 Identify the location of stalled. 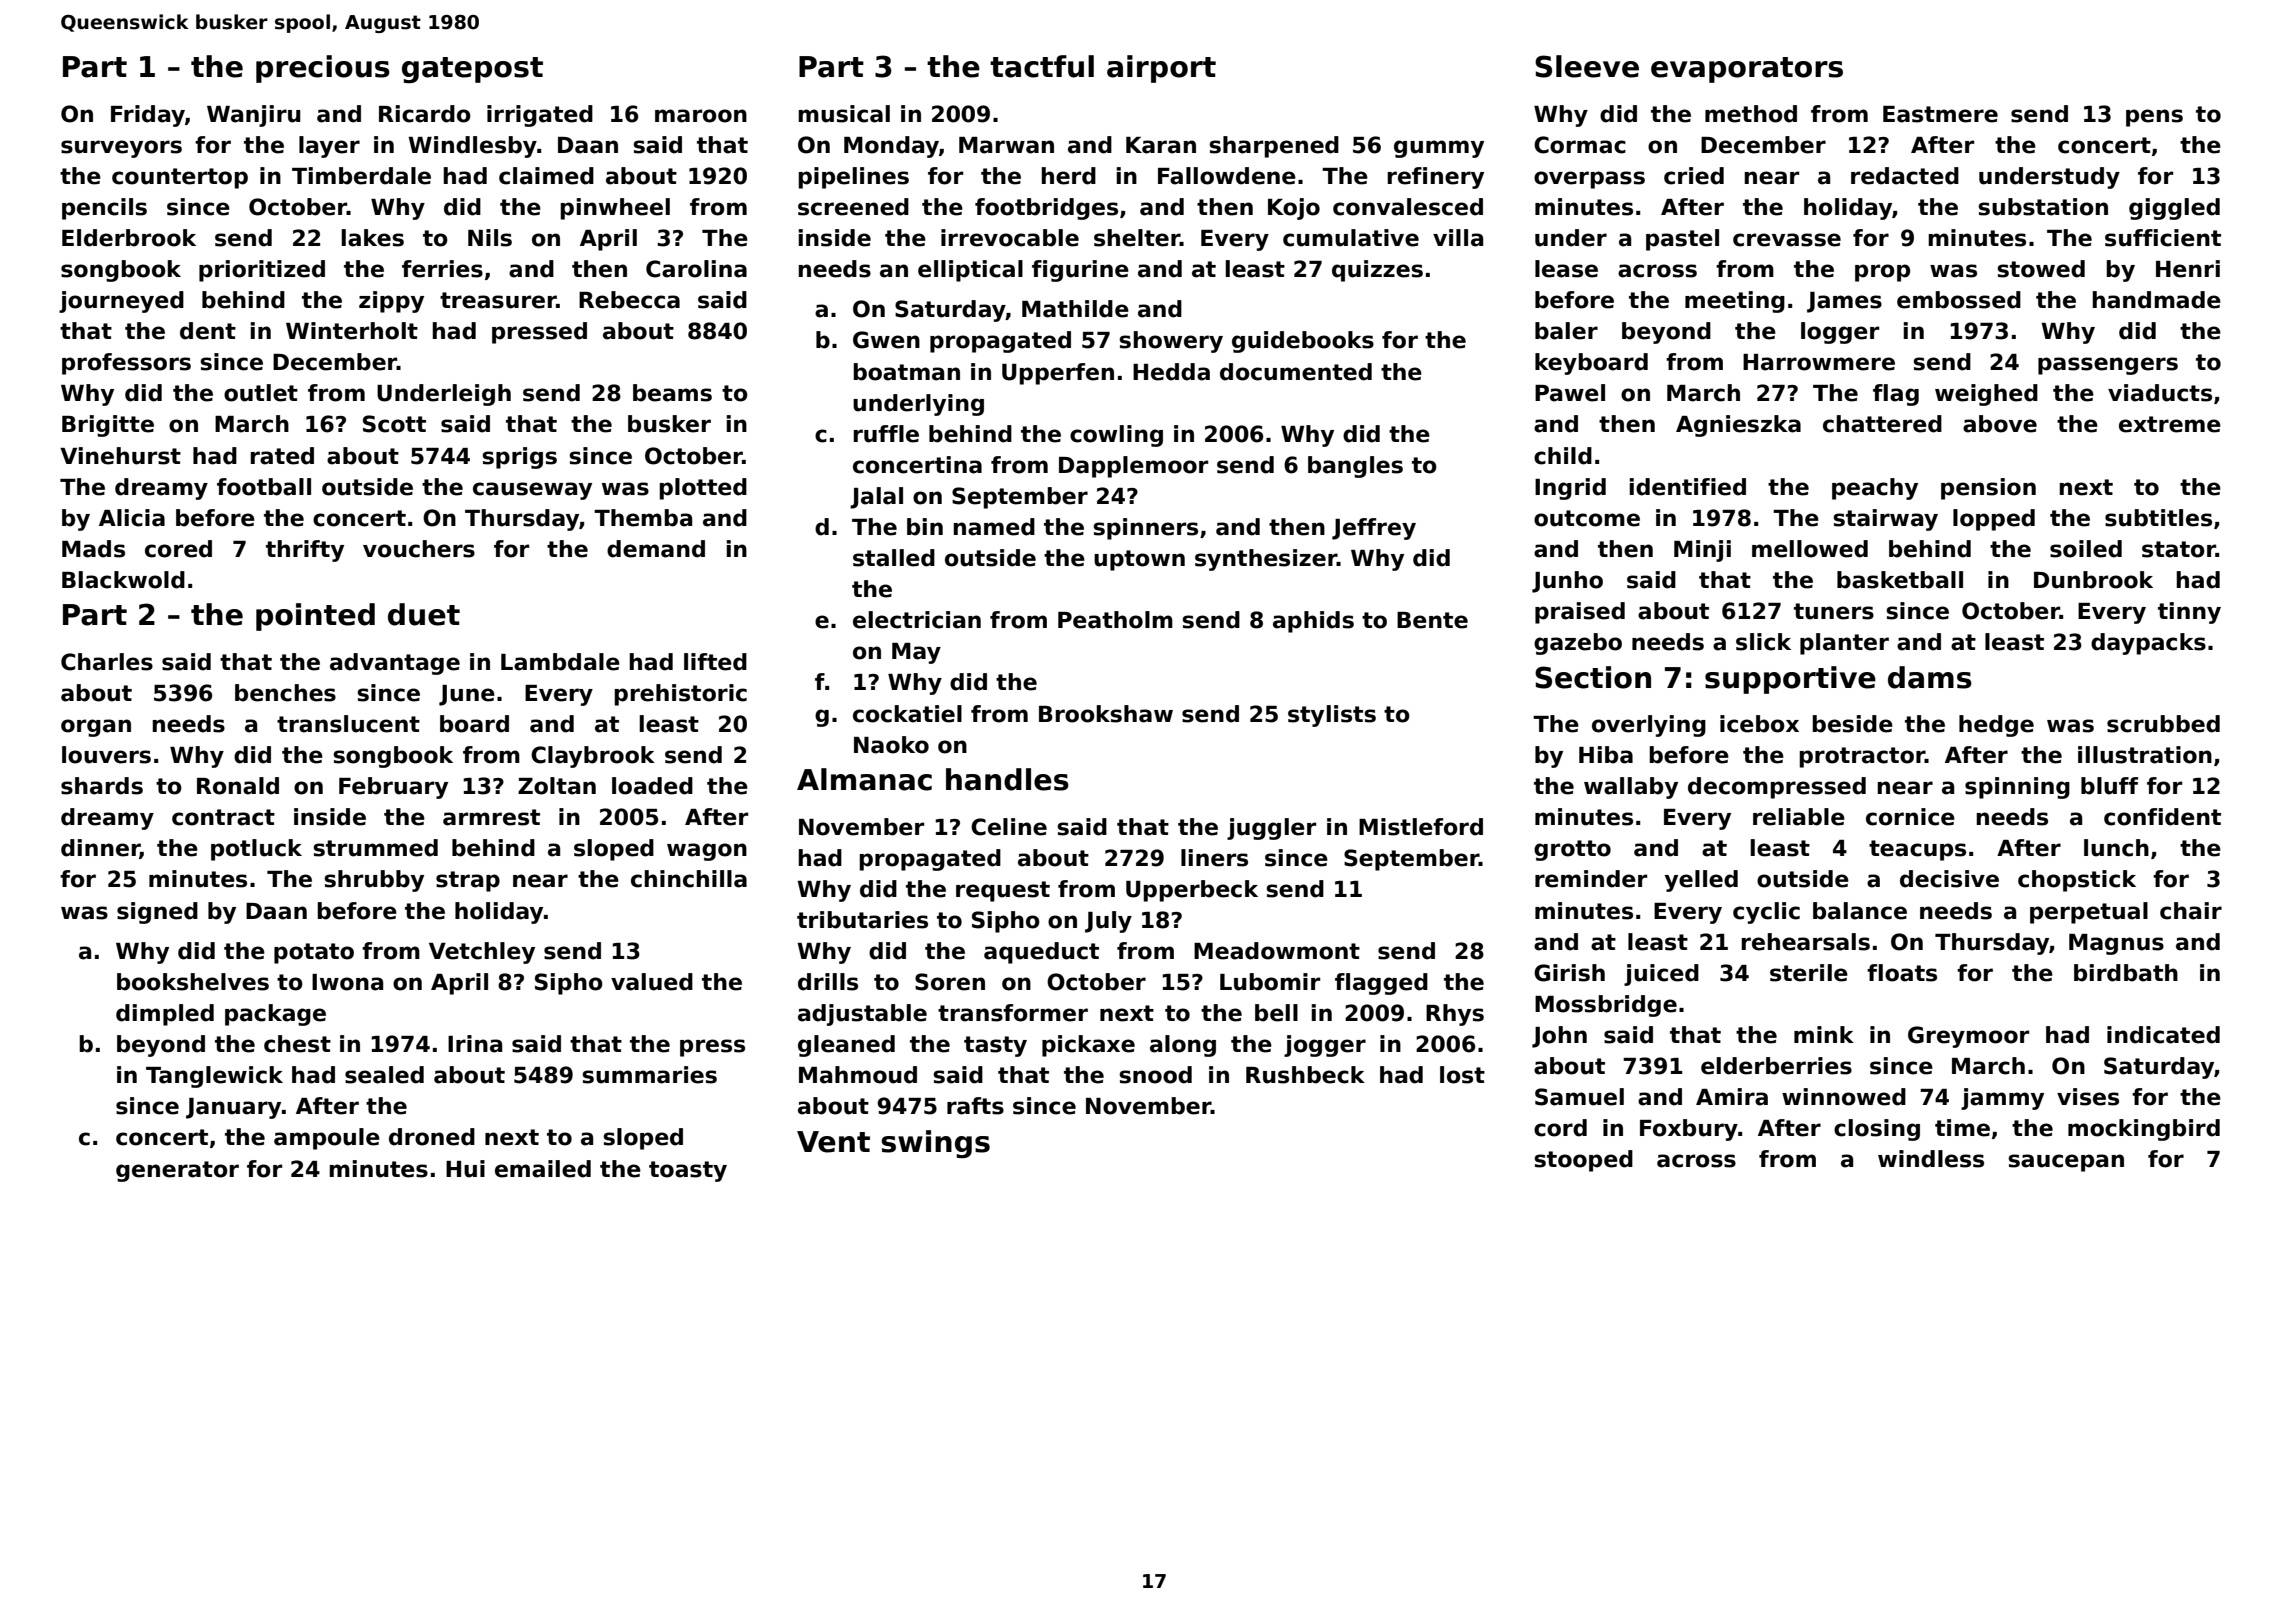
(894, 558).
